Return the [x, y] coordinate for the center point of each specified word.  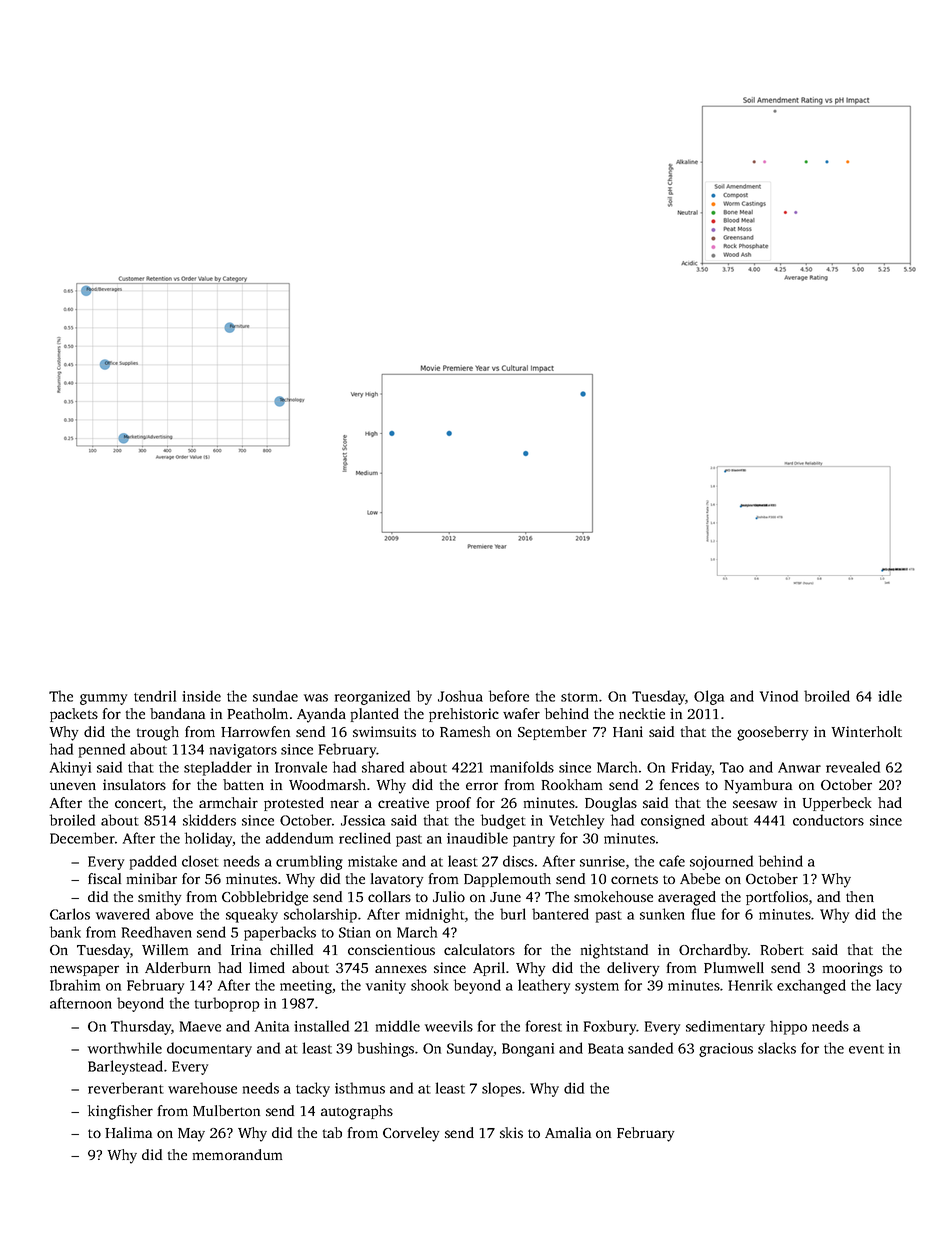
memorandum [237, 1154]
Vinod [779, 696]
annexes [401, 969]
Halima [128, 1132]
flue [703, 914]
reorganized [372, 697]
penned [102, 750]
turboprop [227, 1004]
